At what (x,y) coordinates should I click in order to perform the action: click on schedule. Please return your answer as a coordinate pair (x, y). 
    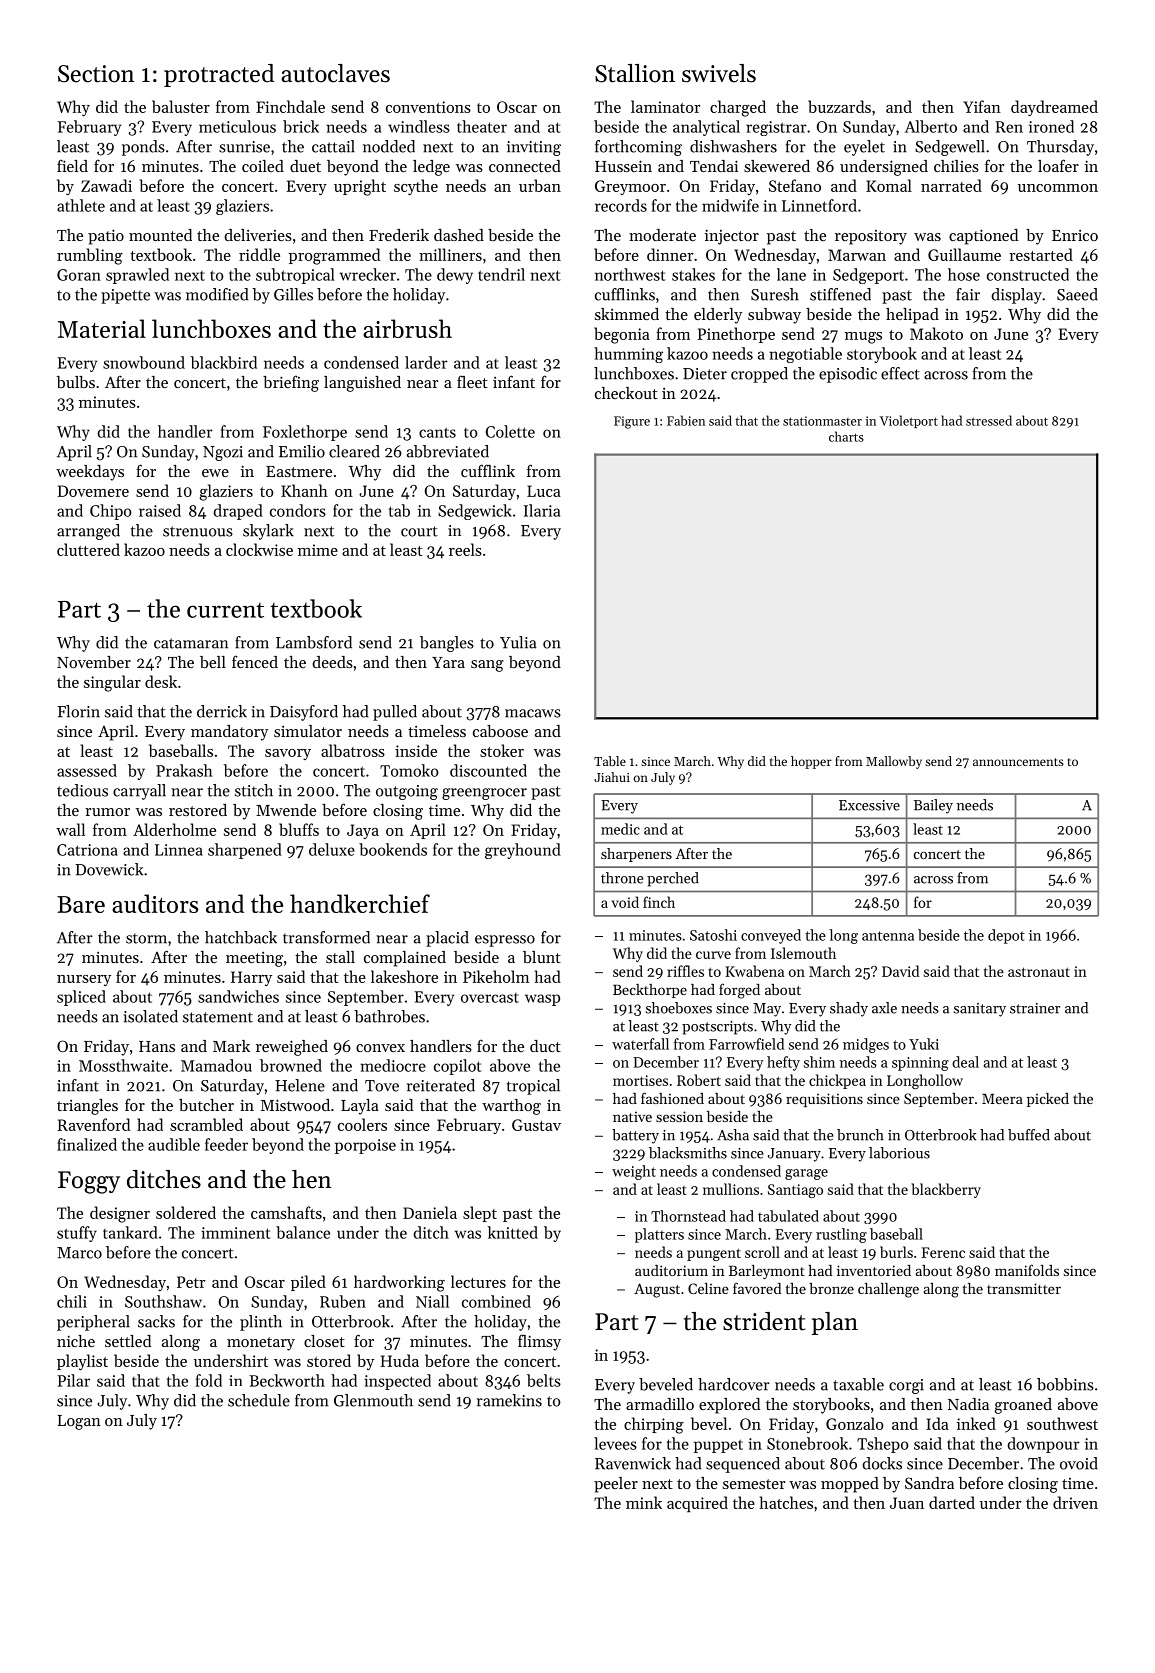
    Looking at the image, I should click on (259, 1400).
